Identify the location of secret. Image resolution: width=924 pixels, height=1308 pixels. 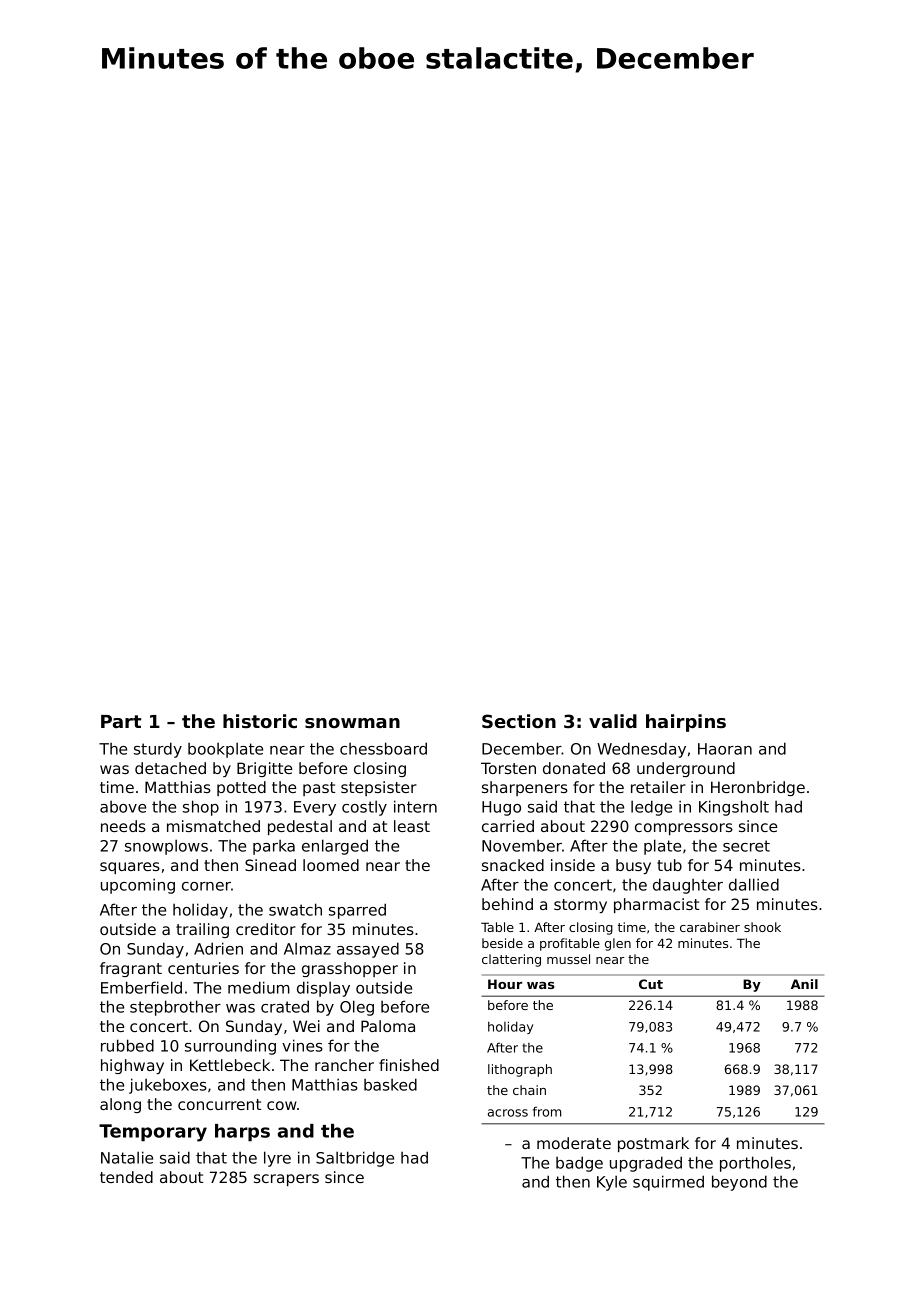
(746, 846).
